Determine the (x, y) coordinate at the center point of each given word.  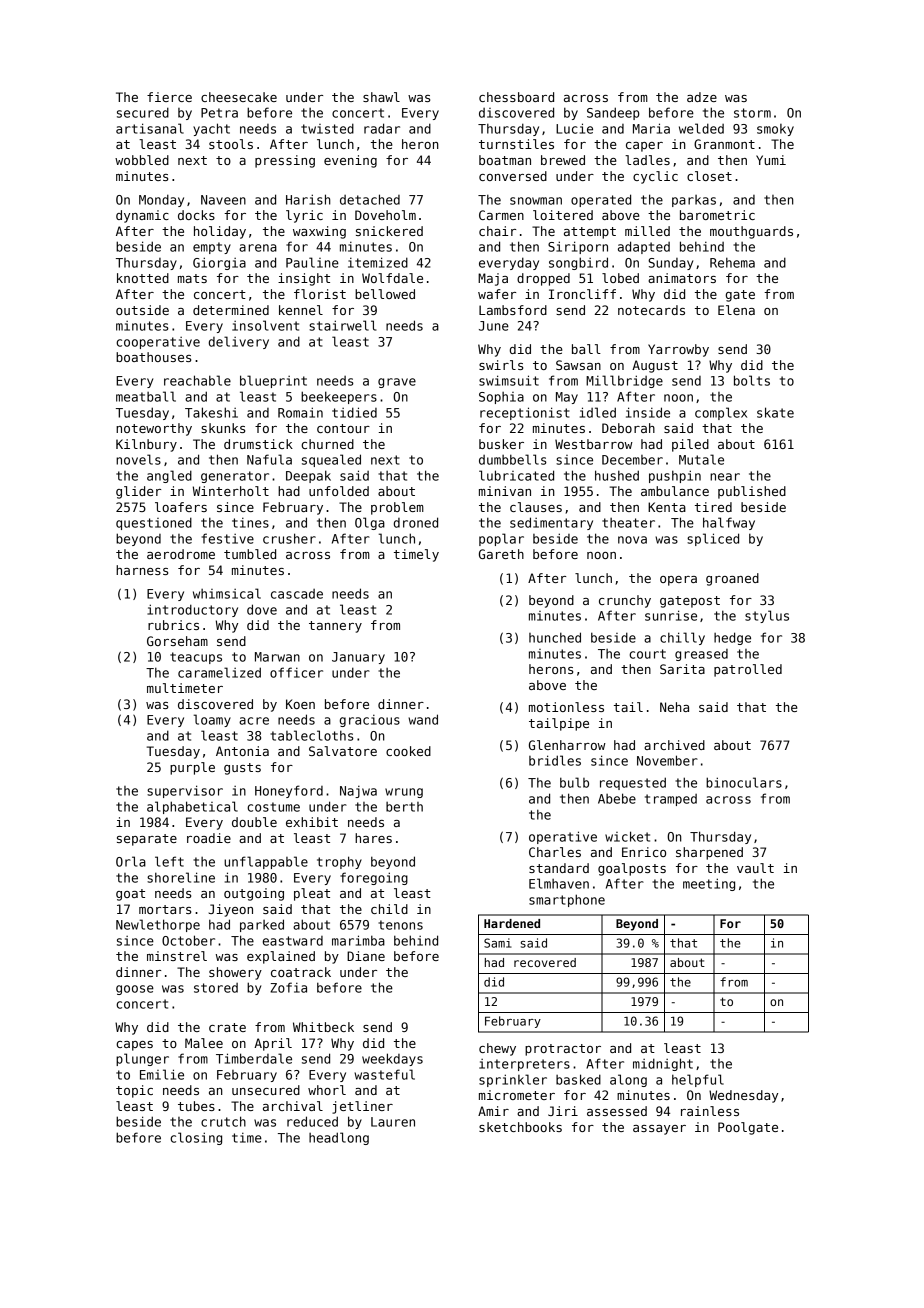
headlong (339, 1138)
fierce (169, 97)
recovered (545, 962)
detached (370, 199)
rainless (710, 1111)
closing (196, 1138)
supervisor (185, 791)
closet (709, 176)
